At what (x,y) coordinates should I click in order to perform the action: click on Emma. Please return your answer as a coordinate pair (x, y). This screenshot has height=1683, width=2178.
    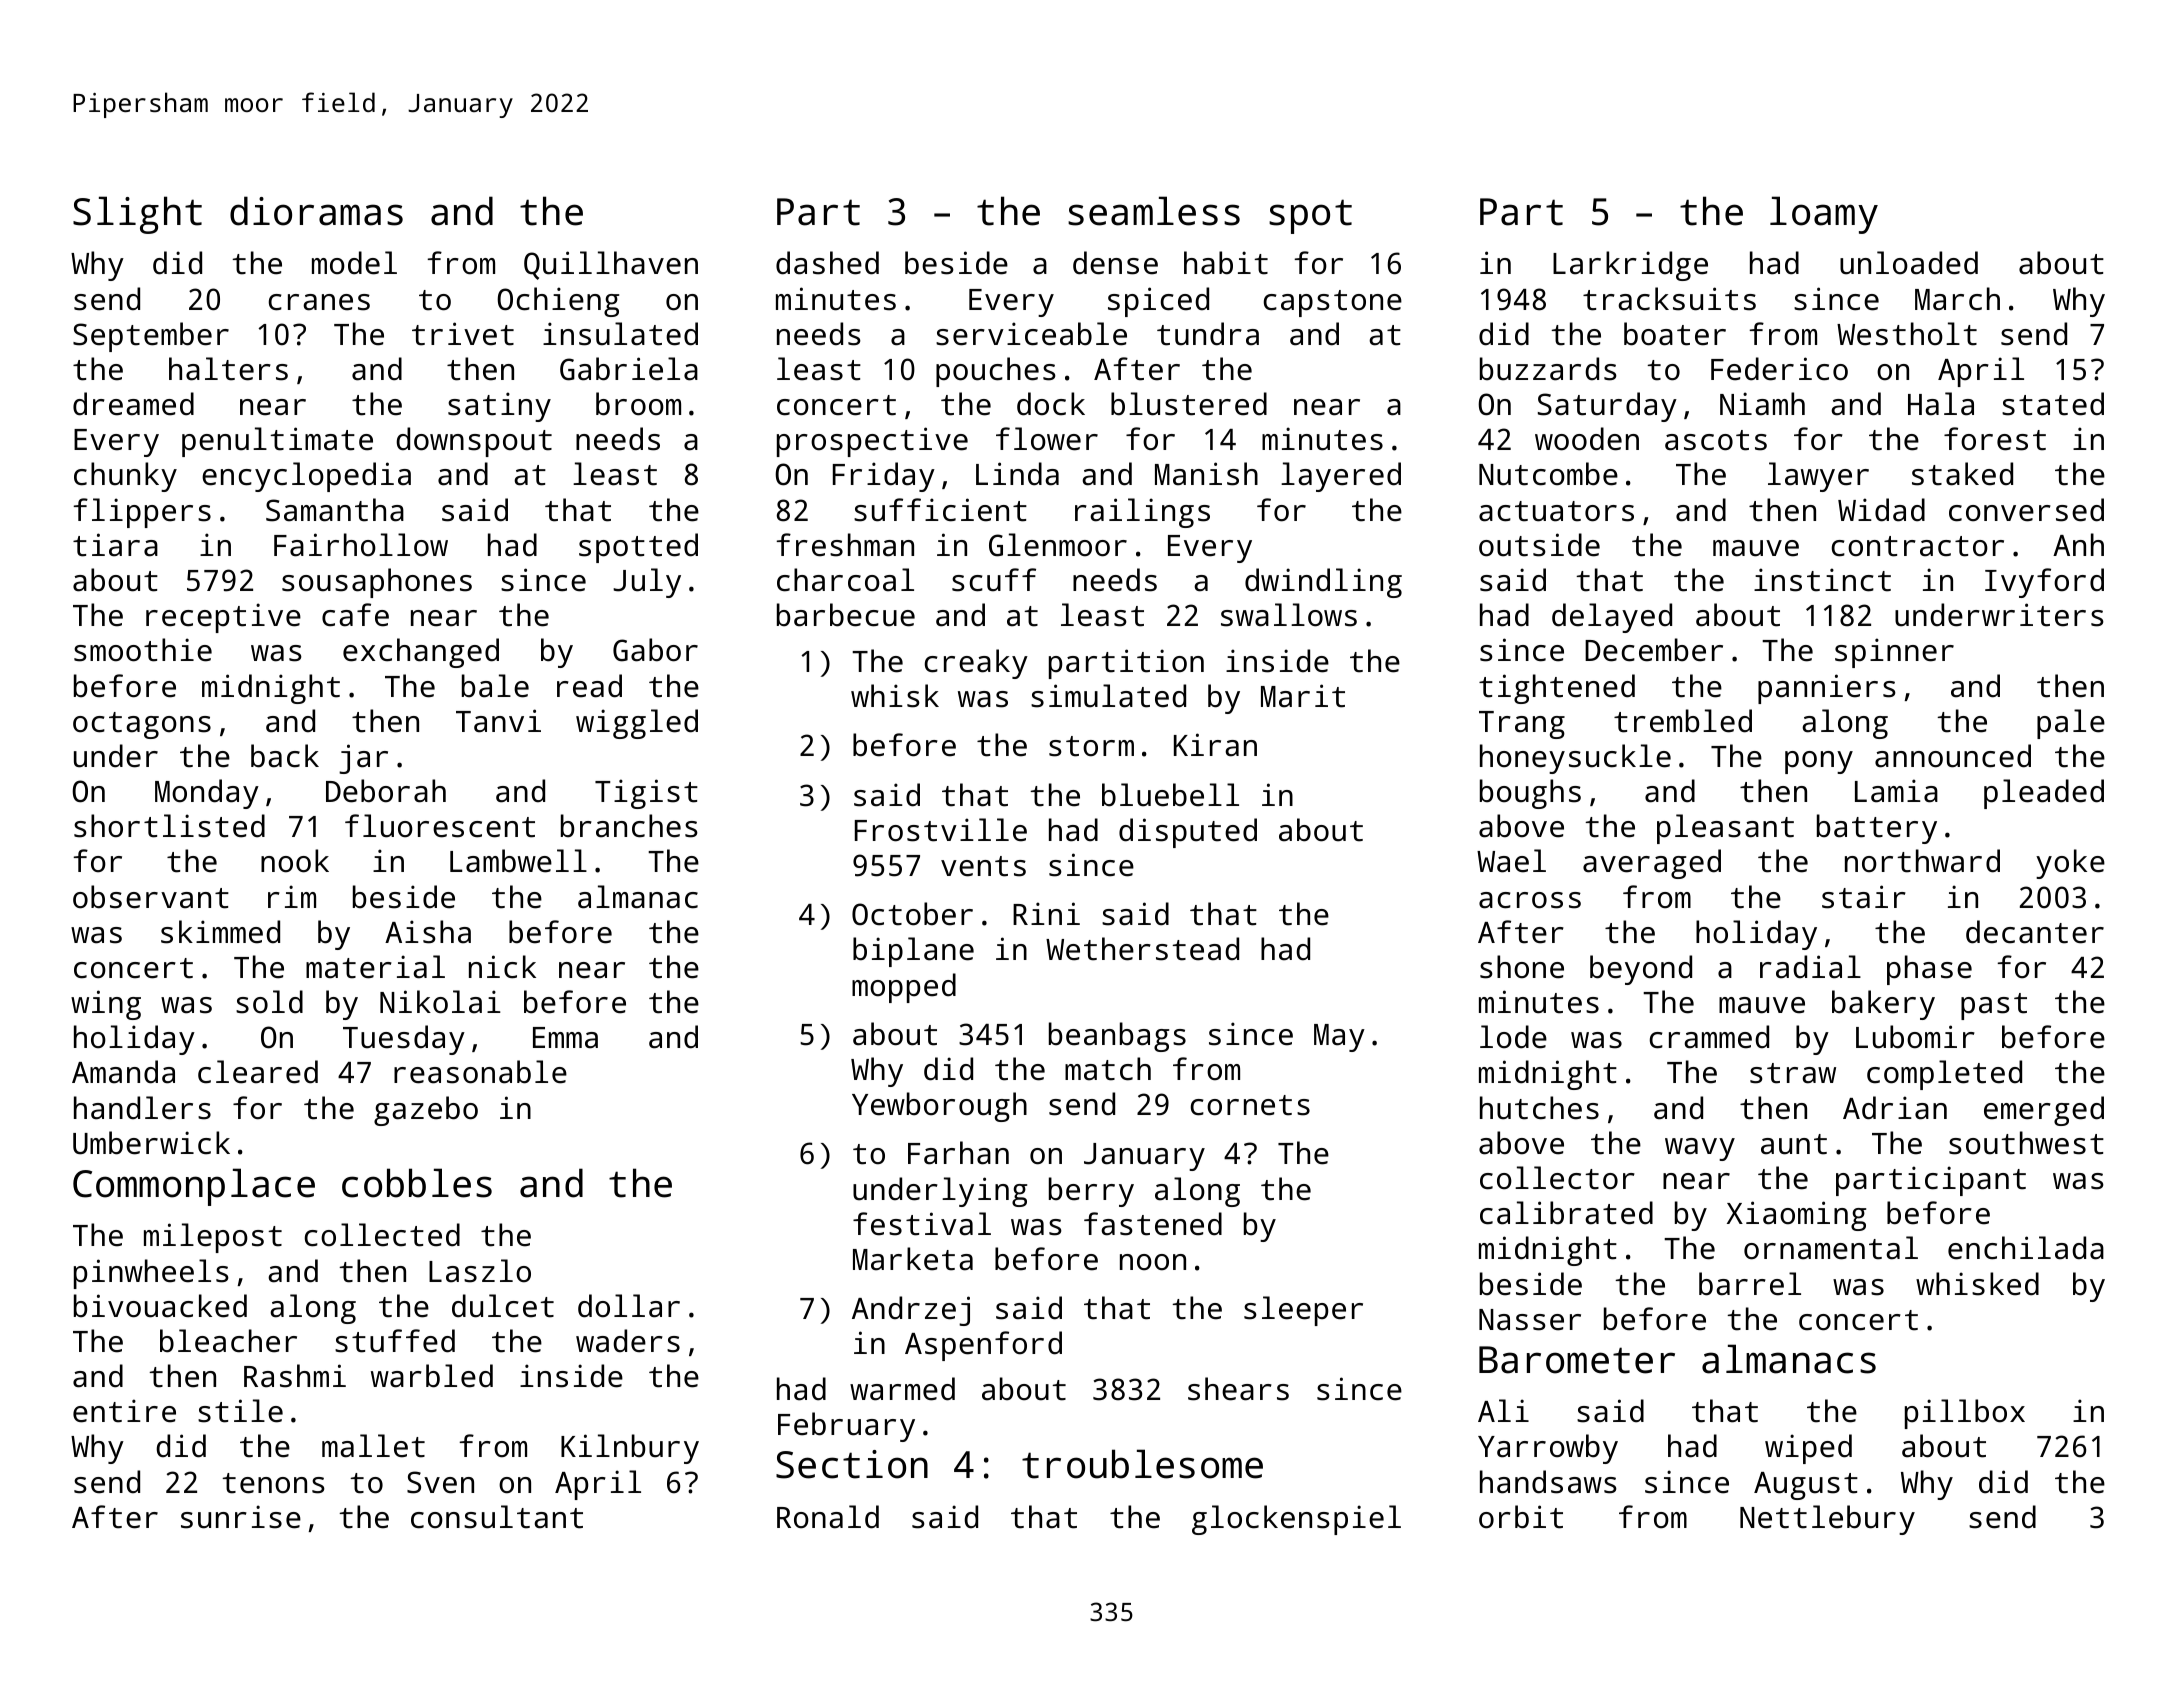
    Looking at the image, I should click on (565, 1038).
